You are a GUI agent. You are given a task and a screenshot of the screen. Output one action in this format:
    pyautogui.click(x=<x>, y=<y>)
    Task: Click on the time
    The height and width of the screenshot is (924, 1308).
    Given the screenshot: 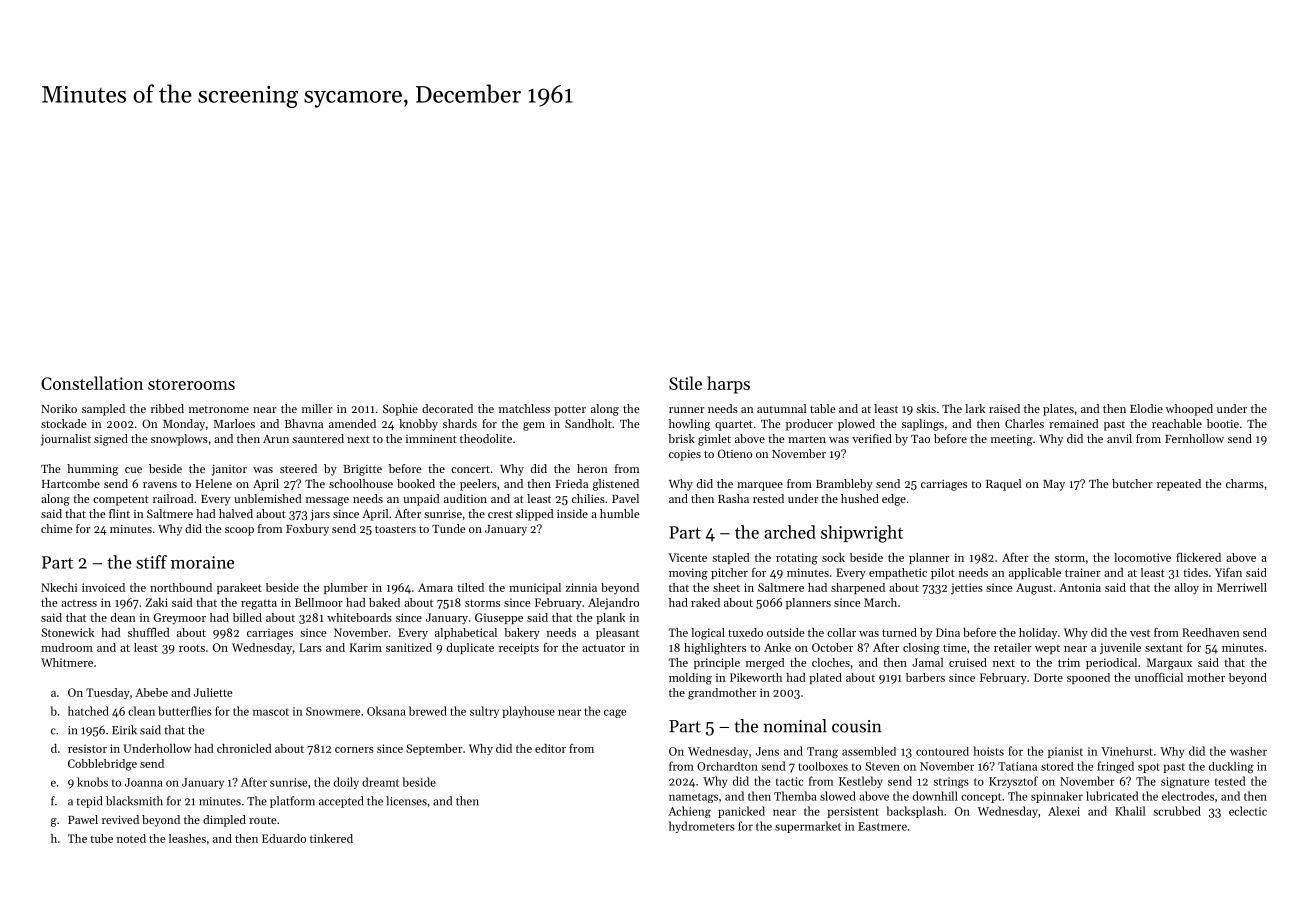 What is the action you would take?
    pyautogui.click(x=954, y=647)
